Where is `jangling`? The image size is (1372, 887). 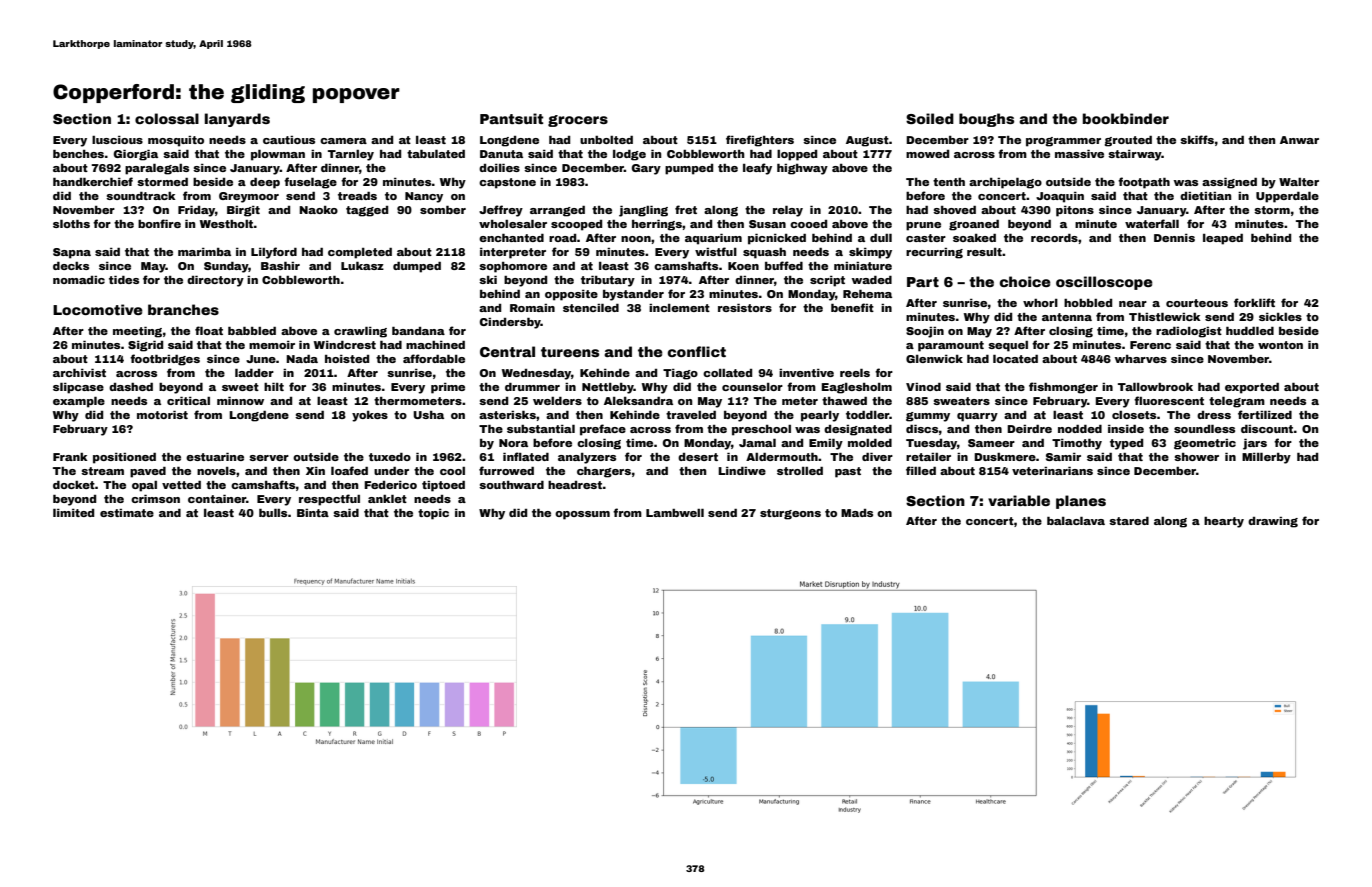
jangling is located at coordinates (643, 211).
